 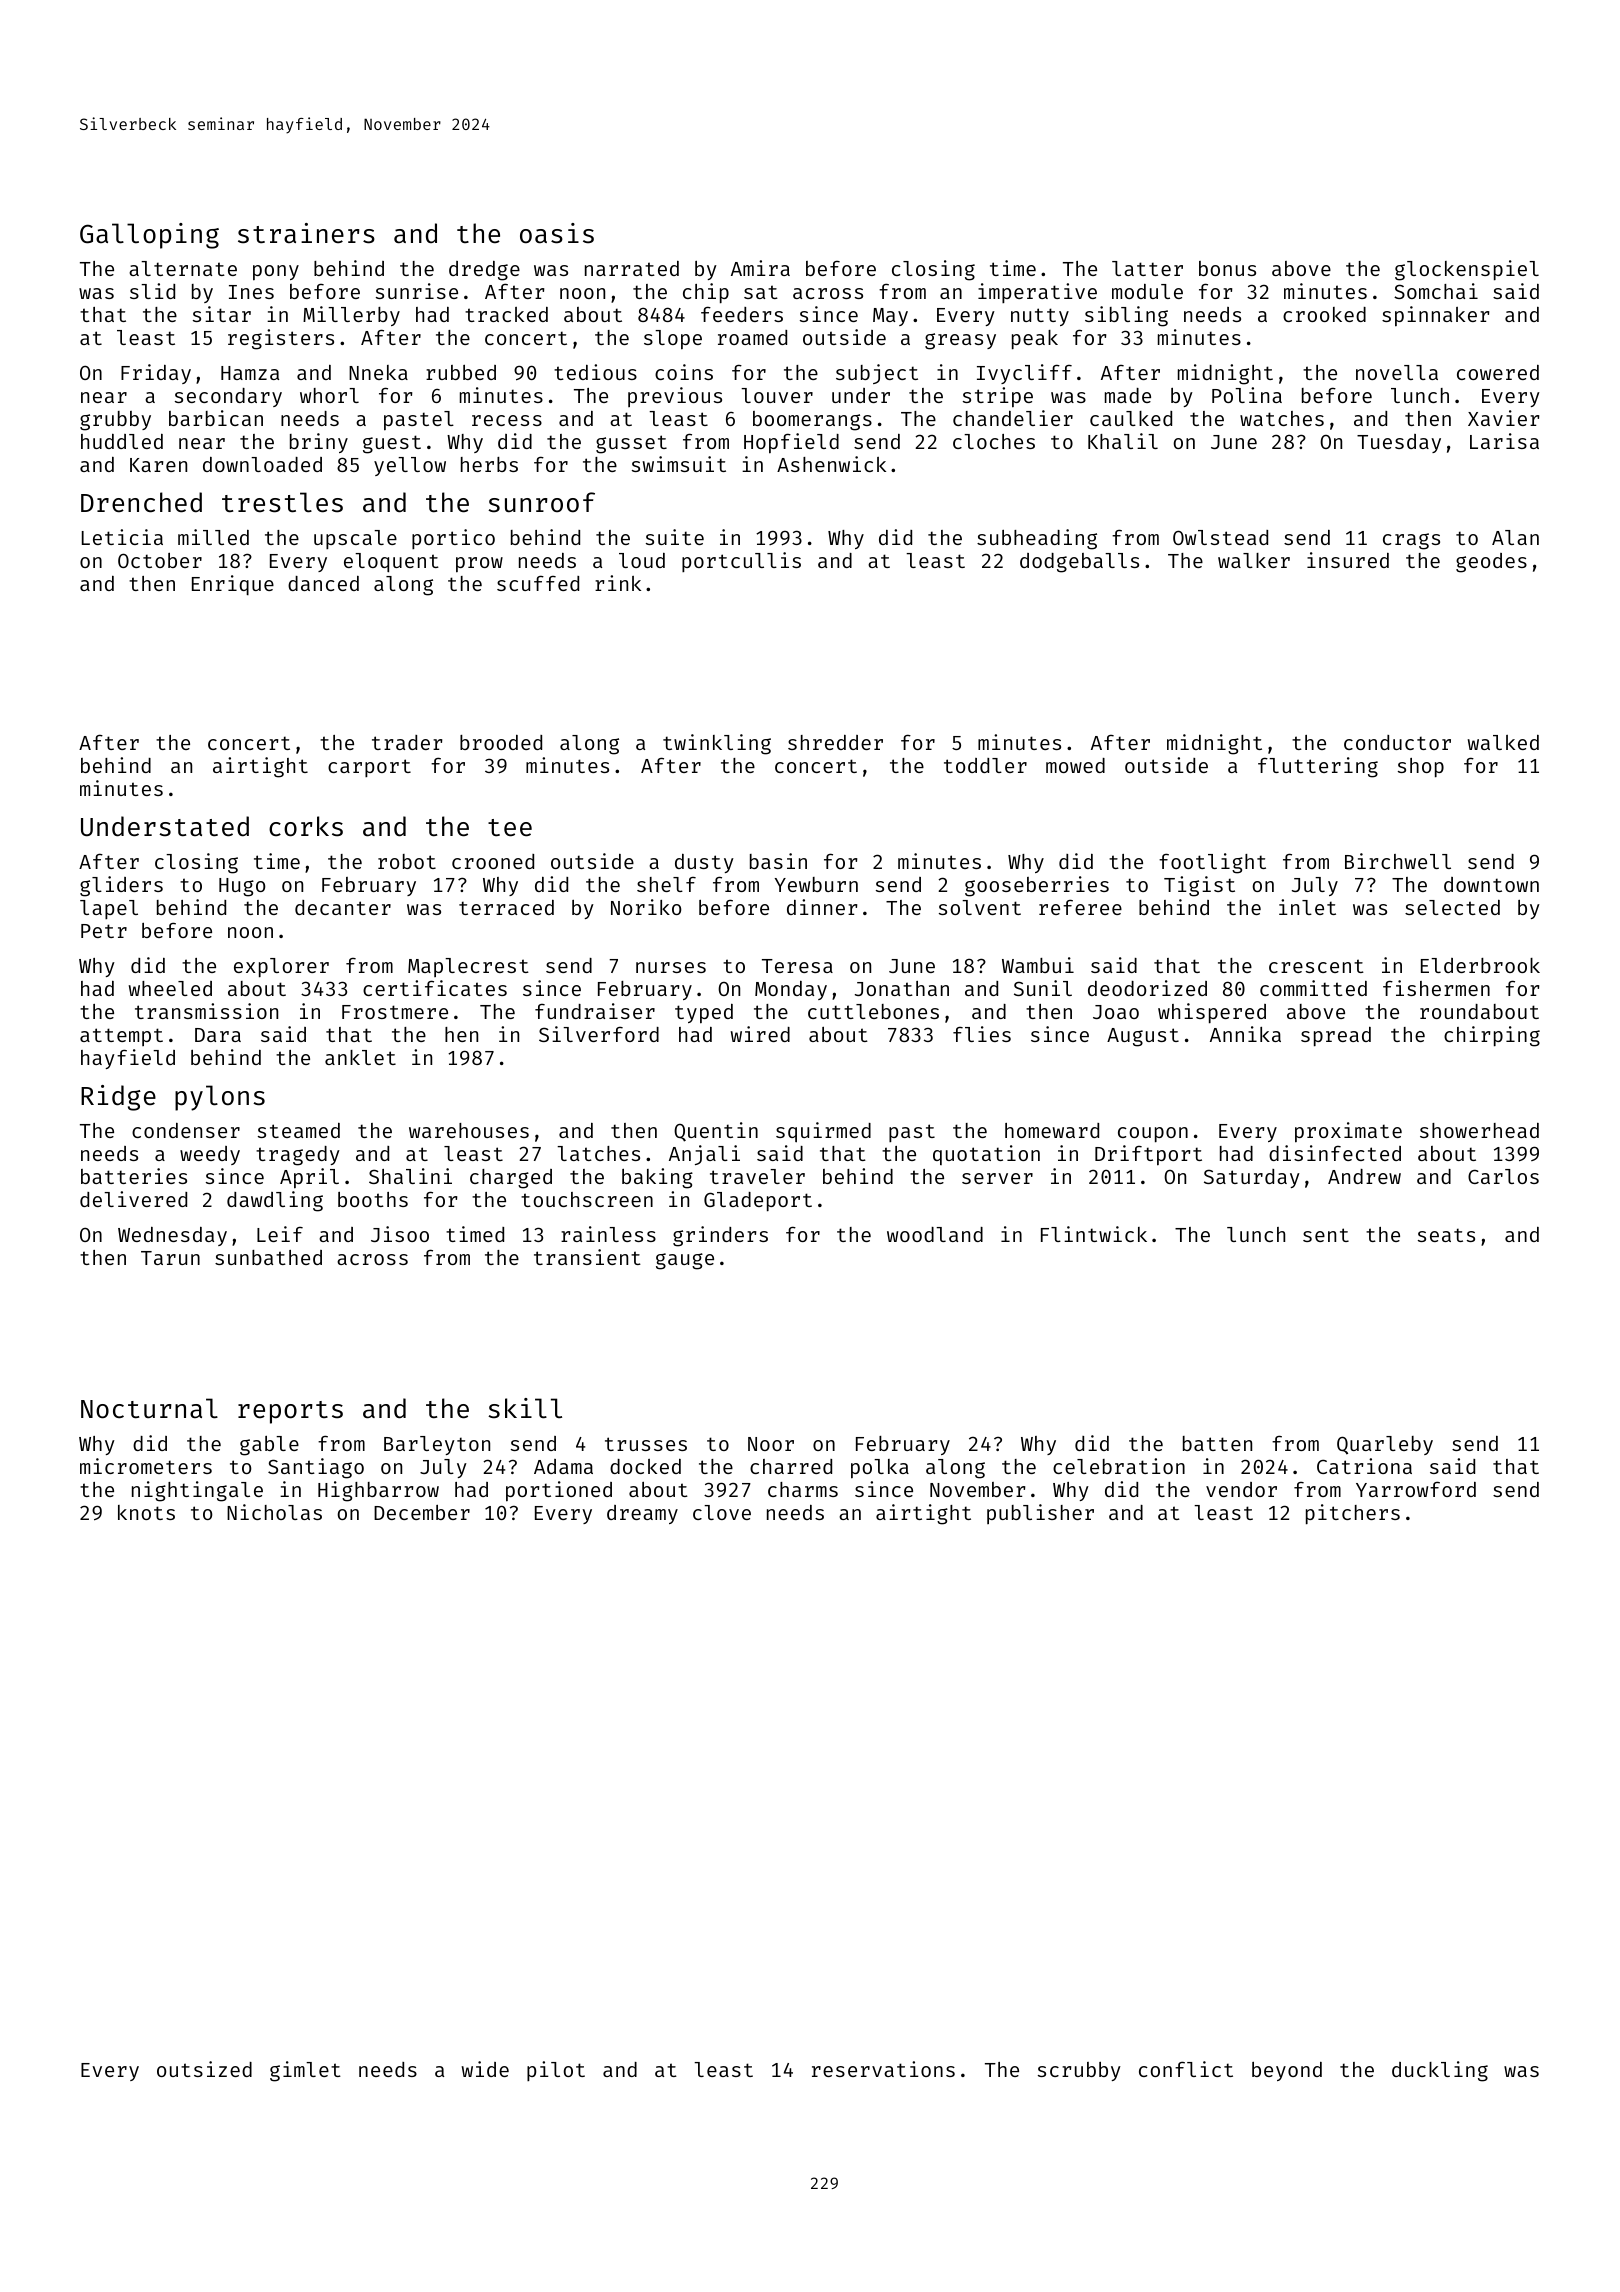 What do you see at coordinates (507, 420) in the screenshot?
I see `recess` at bounding box center [507, 420].
